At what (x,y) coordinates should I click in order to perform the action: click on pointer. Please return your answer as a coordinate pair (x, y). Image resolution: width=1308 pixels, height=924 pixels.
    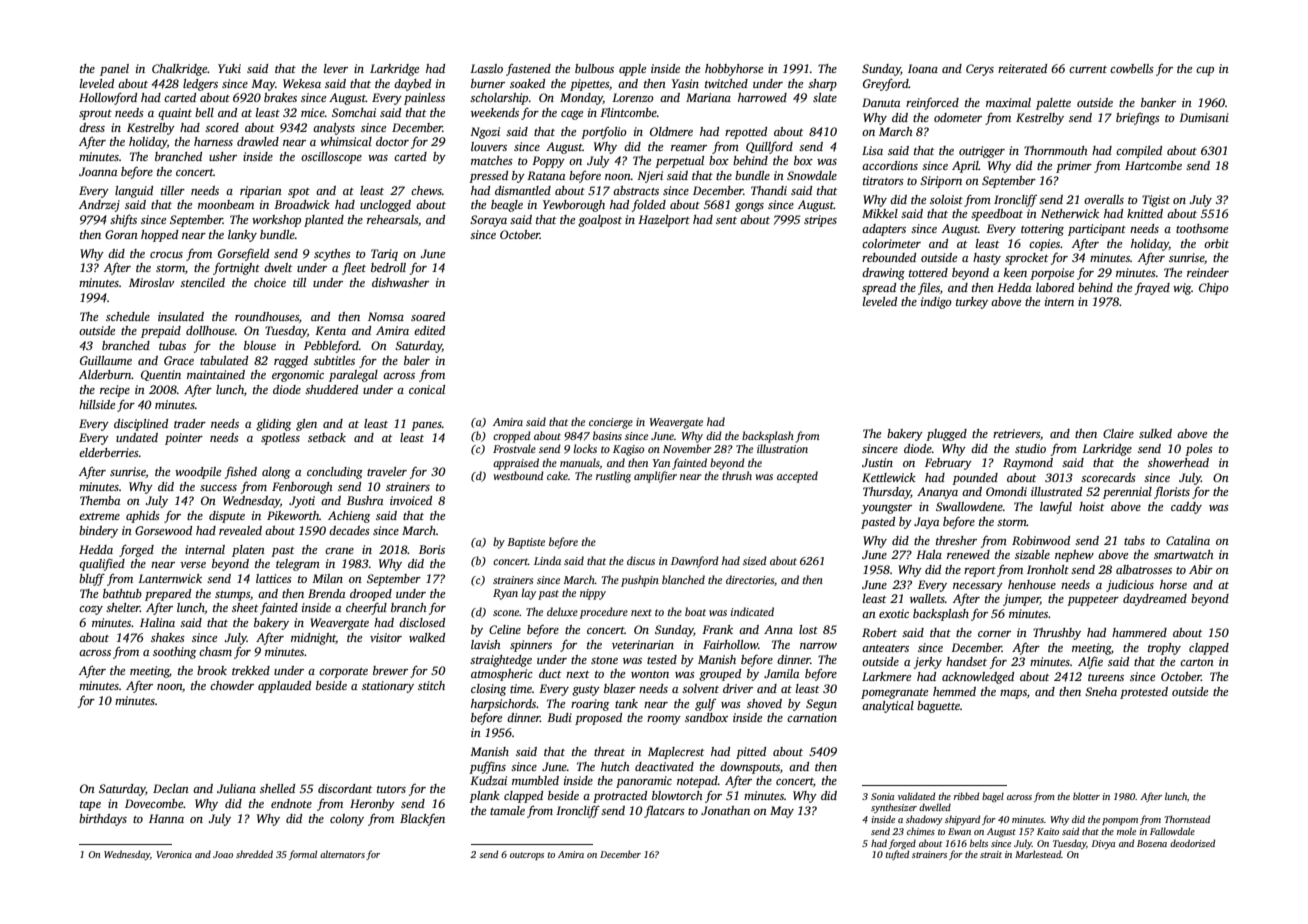
    Looking at the image, I should click on (184, 439).
